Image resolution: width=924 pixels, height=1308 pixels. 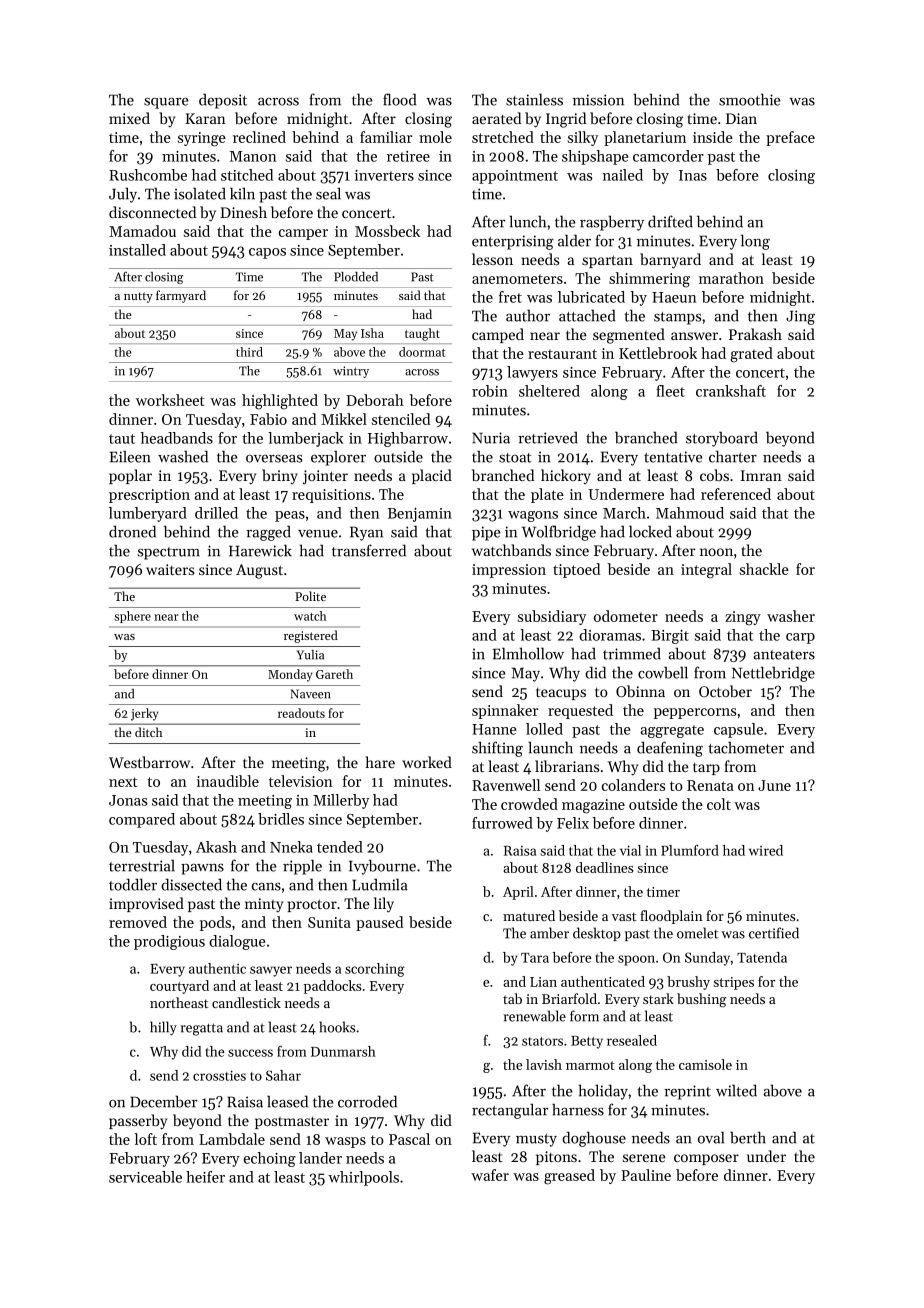 I want to click on barnyard, so click(x=670, y=261).
